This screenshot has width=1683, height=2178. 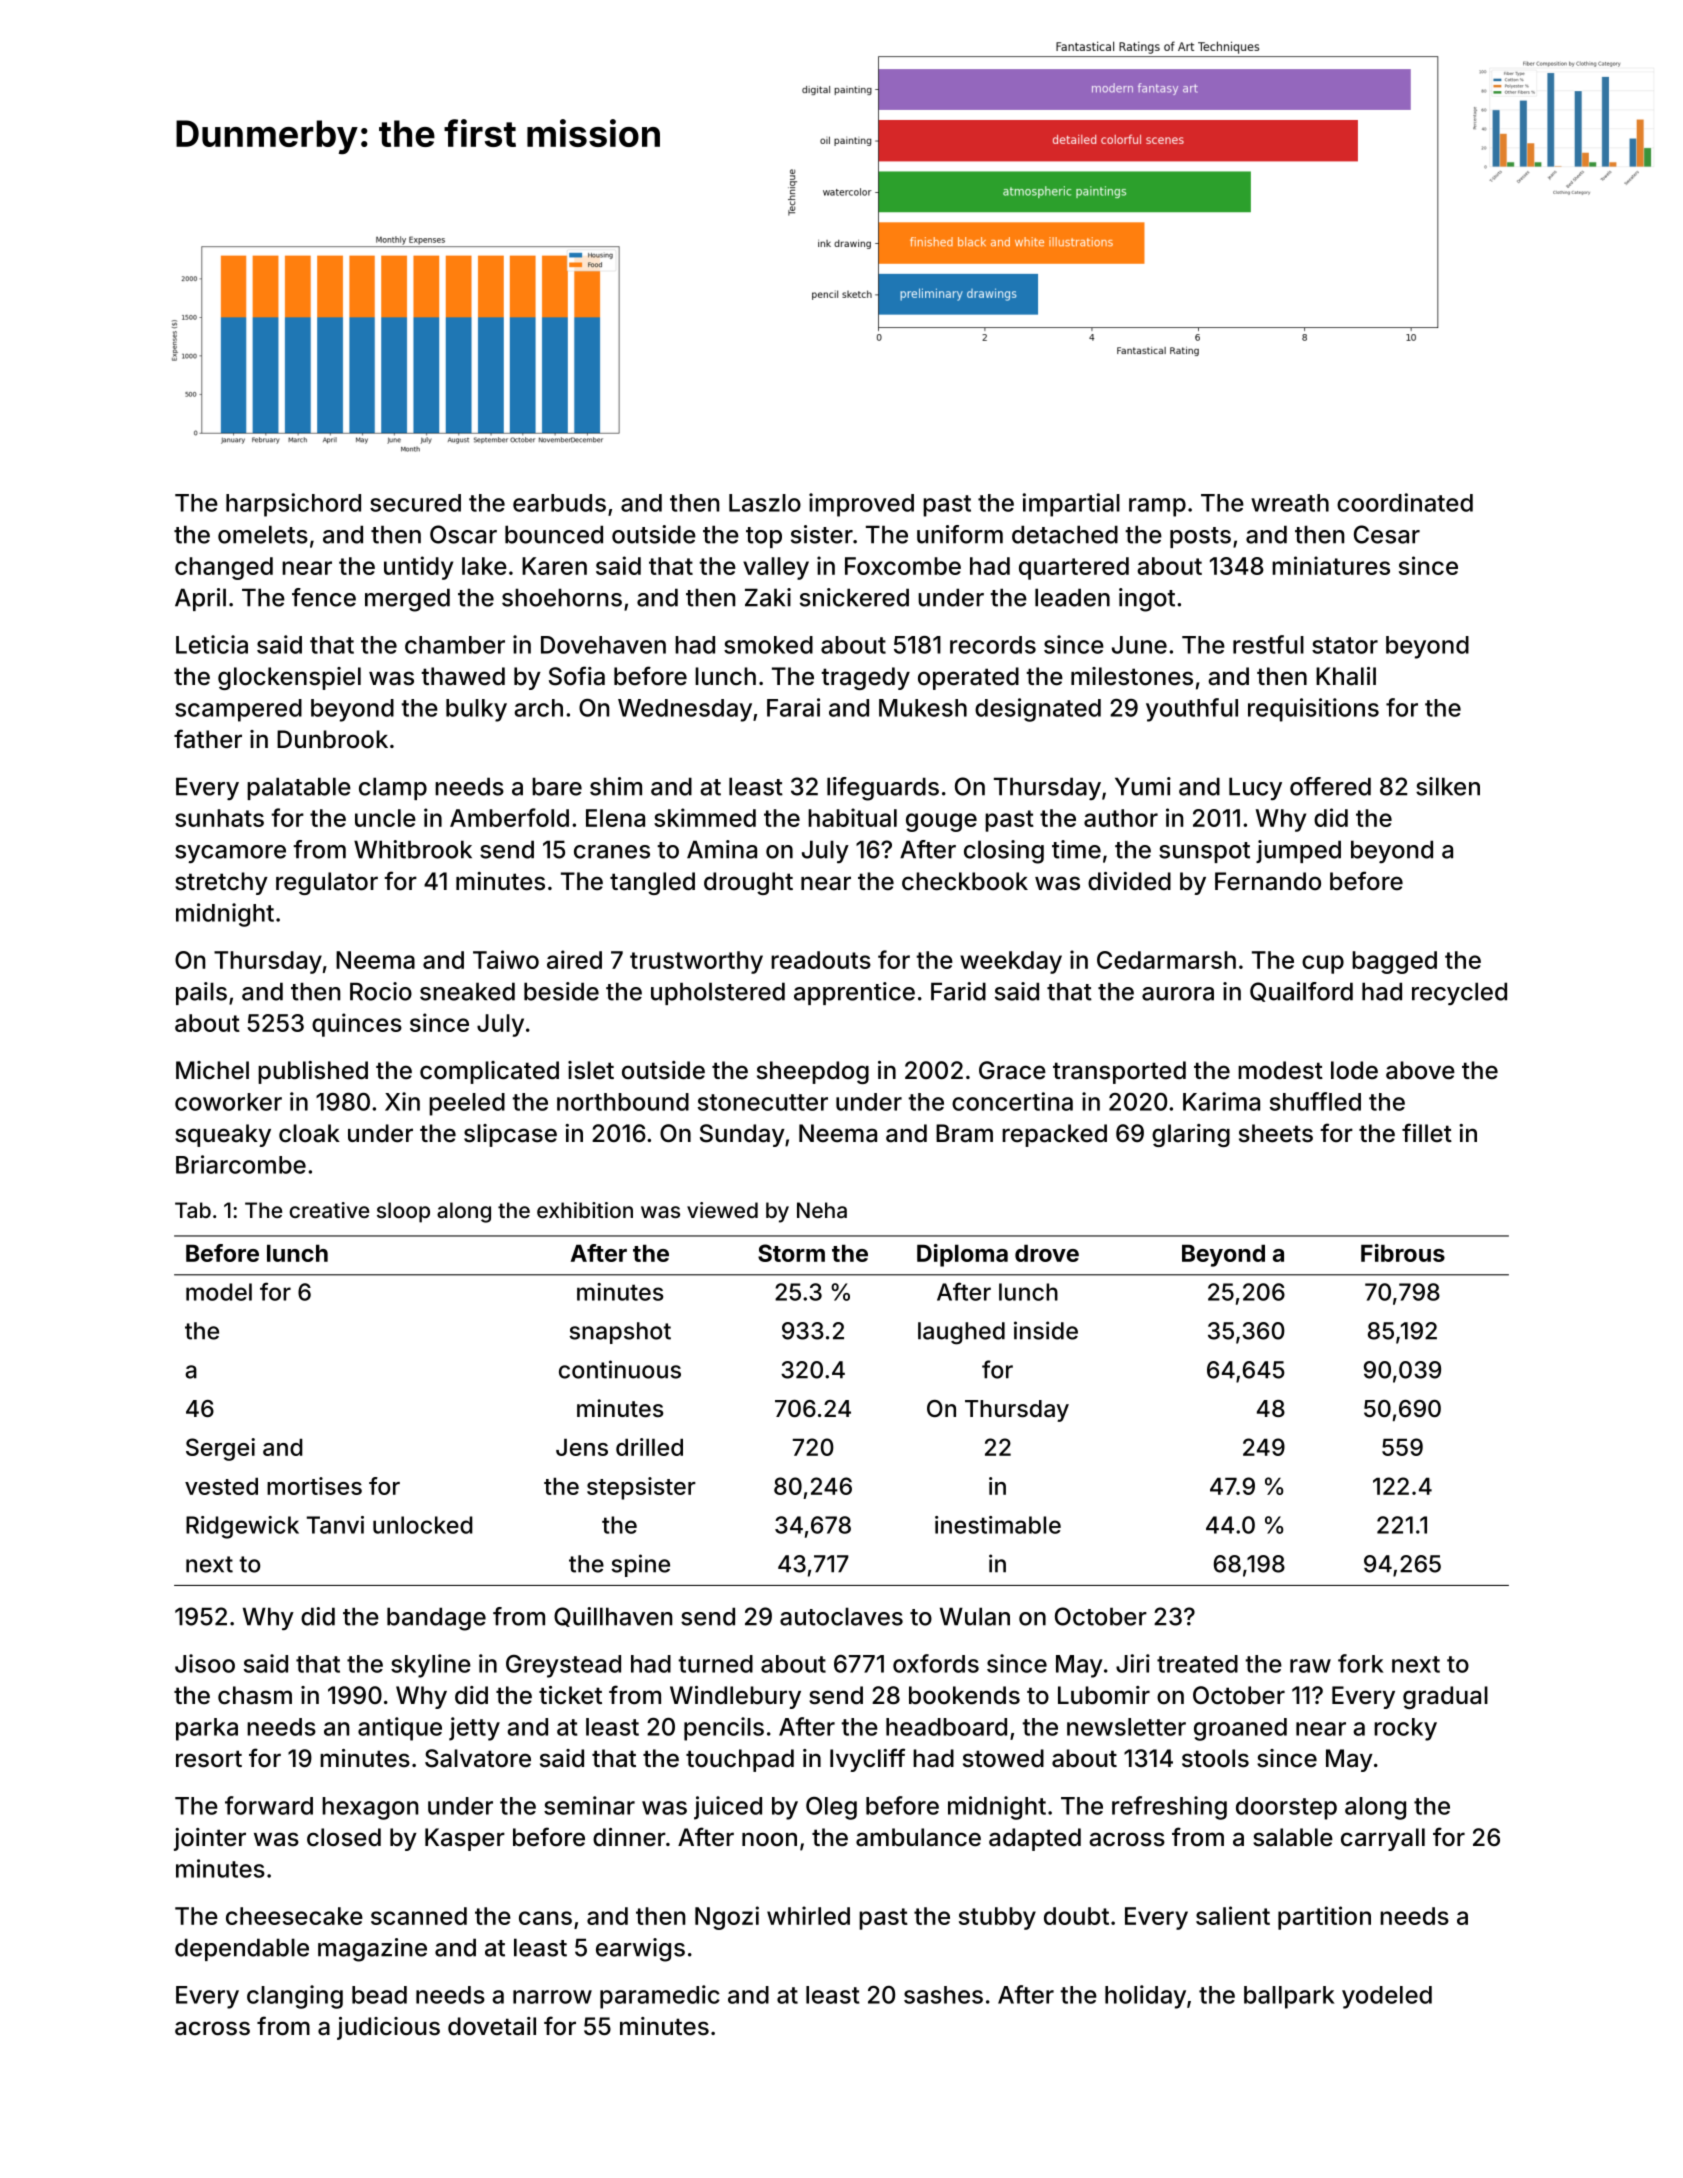 I want to click on fork, so click(x=1361, y=1663).
